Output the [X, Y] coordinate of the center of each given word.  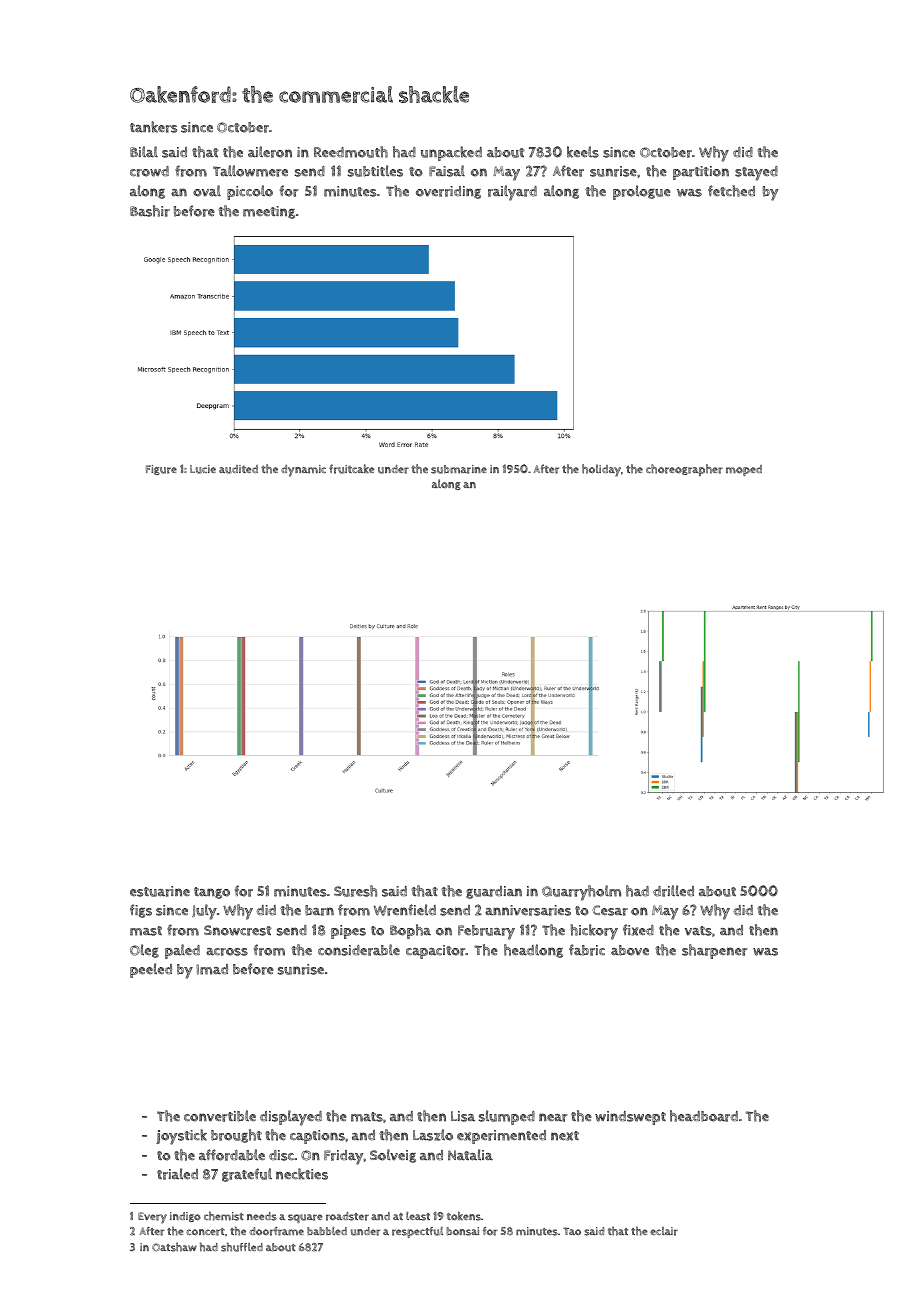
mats [367, 1117]
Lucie [203, 469]
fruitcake [351, 469]
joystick [181, 1137]
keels [583, 152]
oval [207, 191]
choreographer [684, 470]
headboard [704, 1116]
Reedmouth [351, 152]
